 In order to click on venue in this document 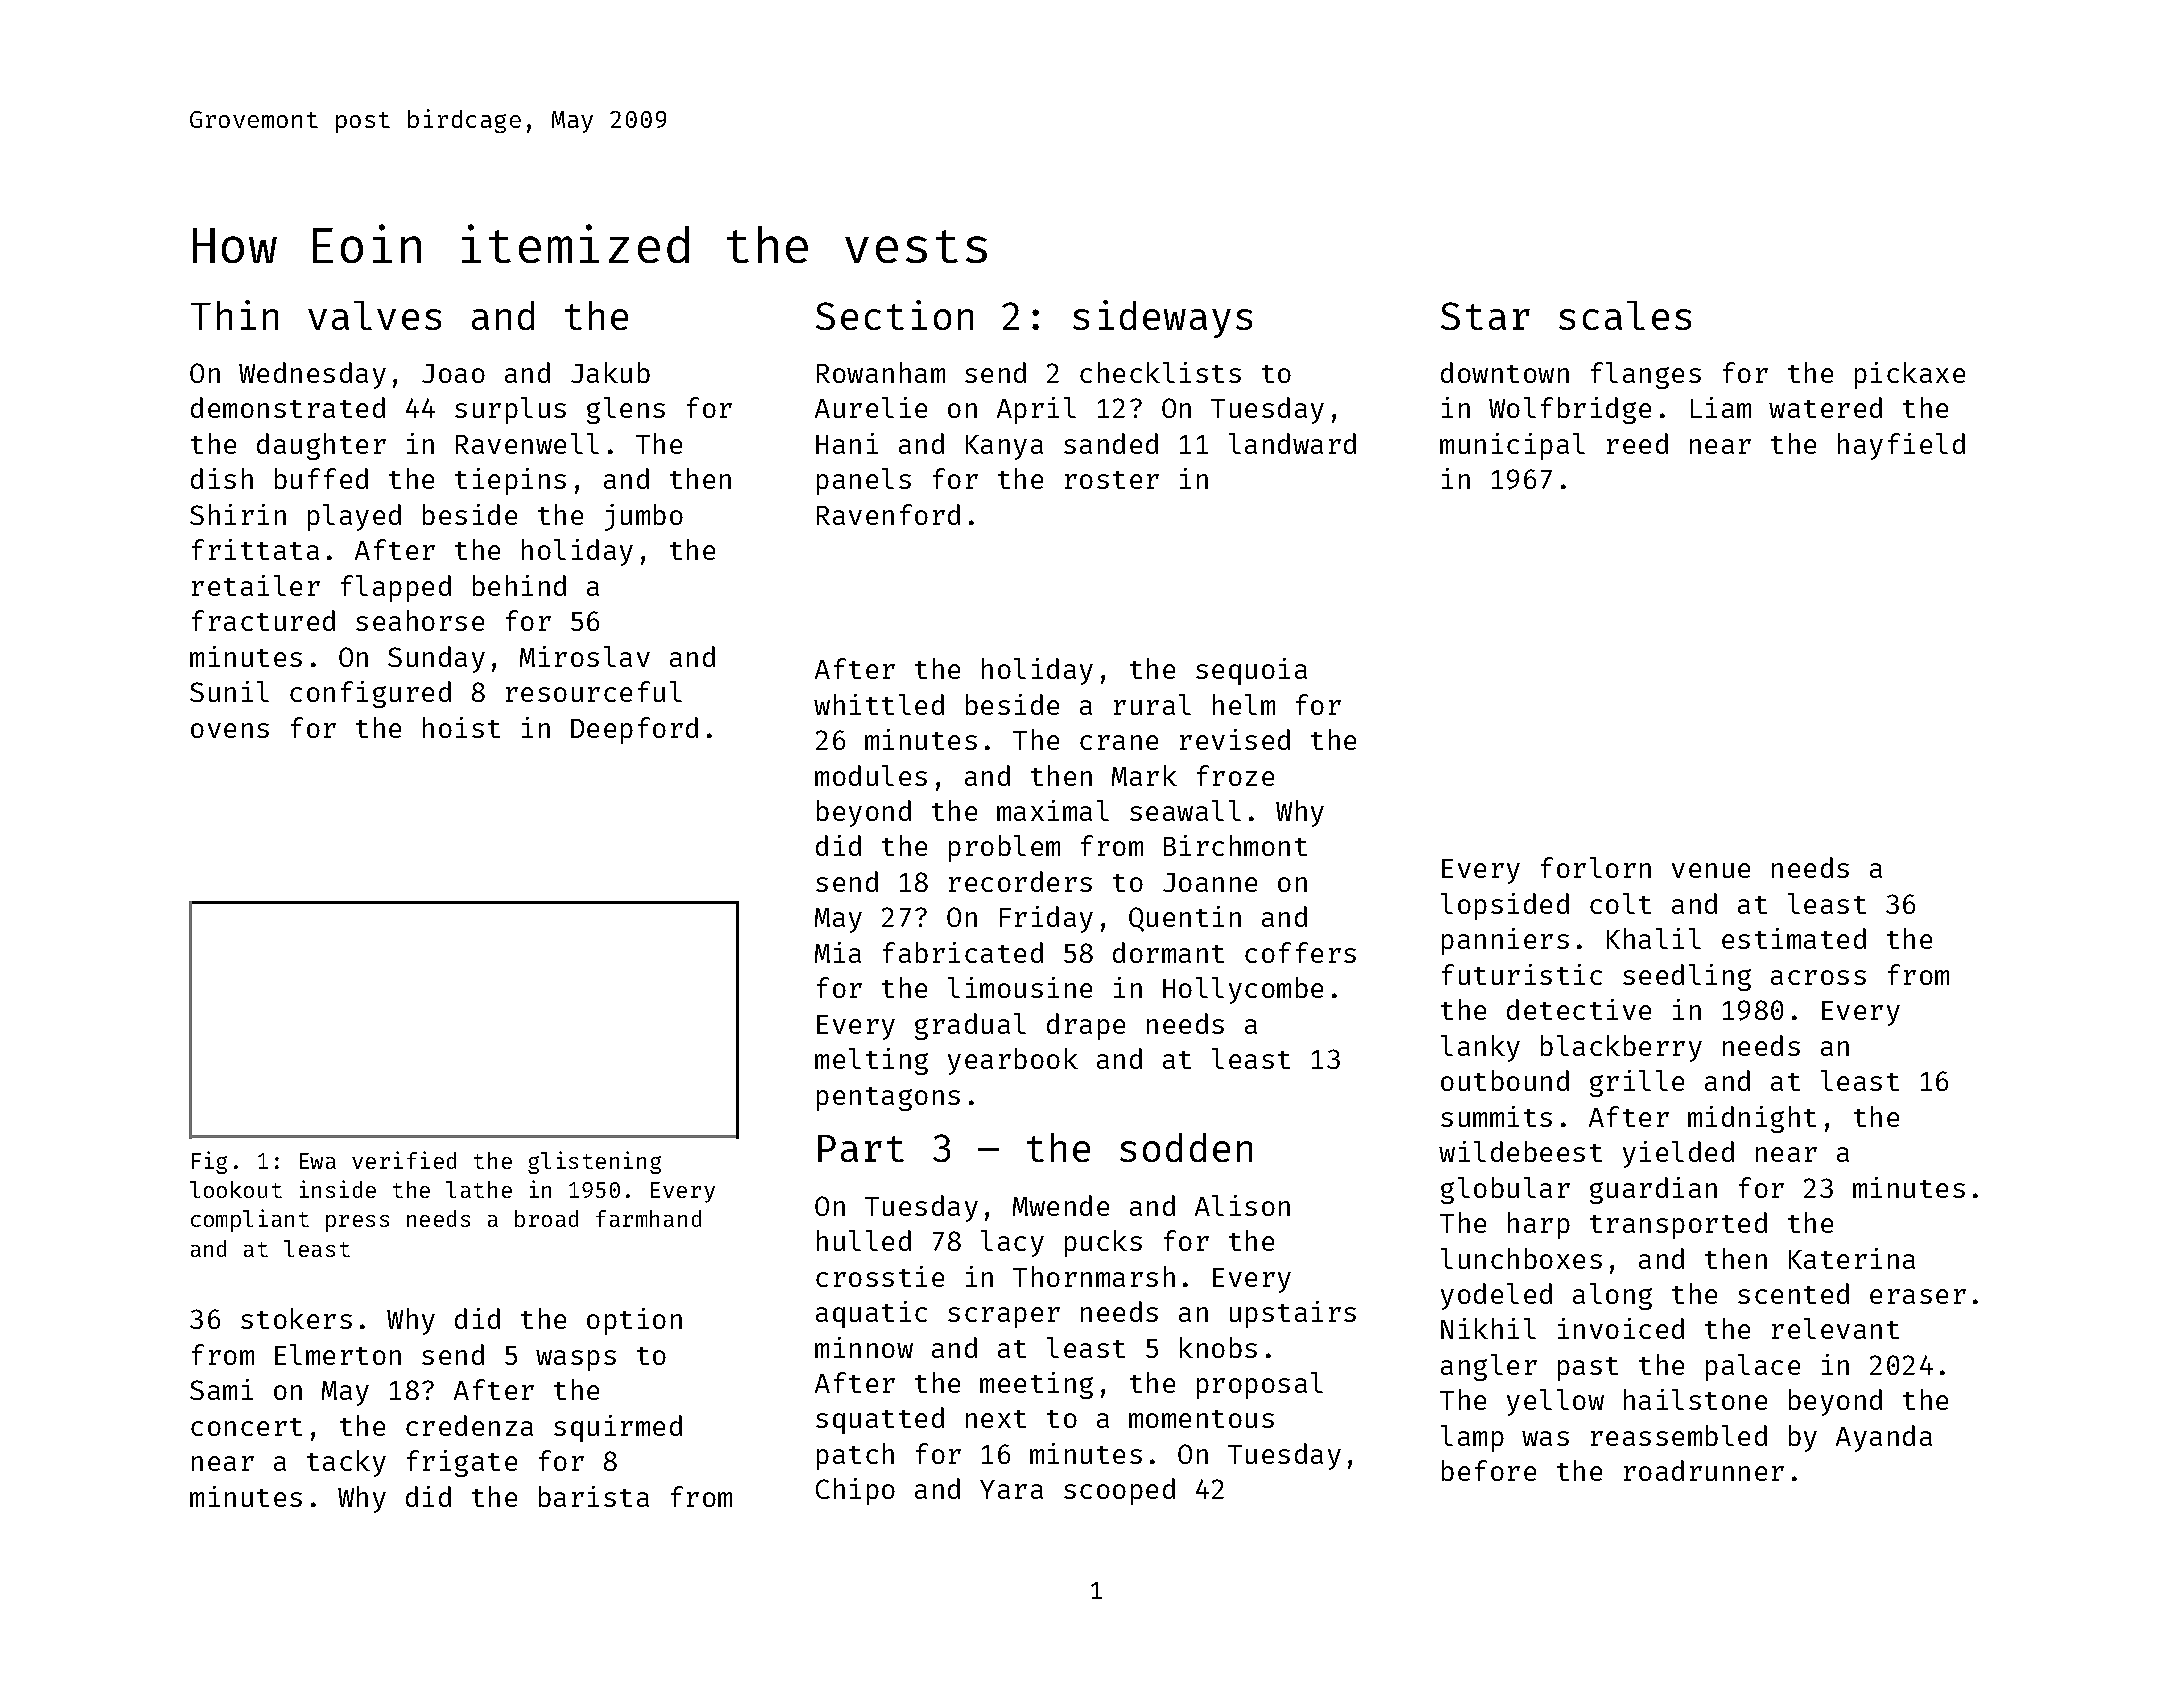, I will do `click(1711, 870)`.
